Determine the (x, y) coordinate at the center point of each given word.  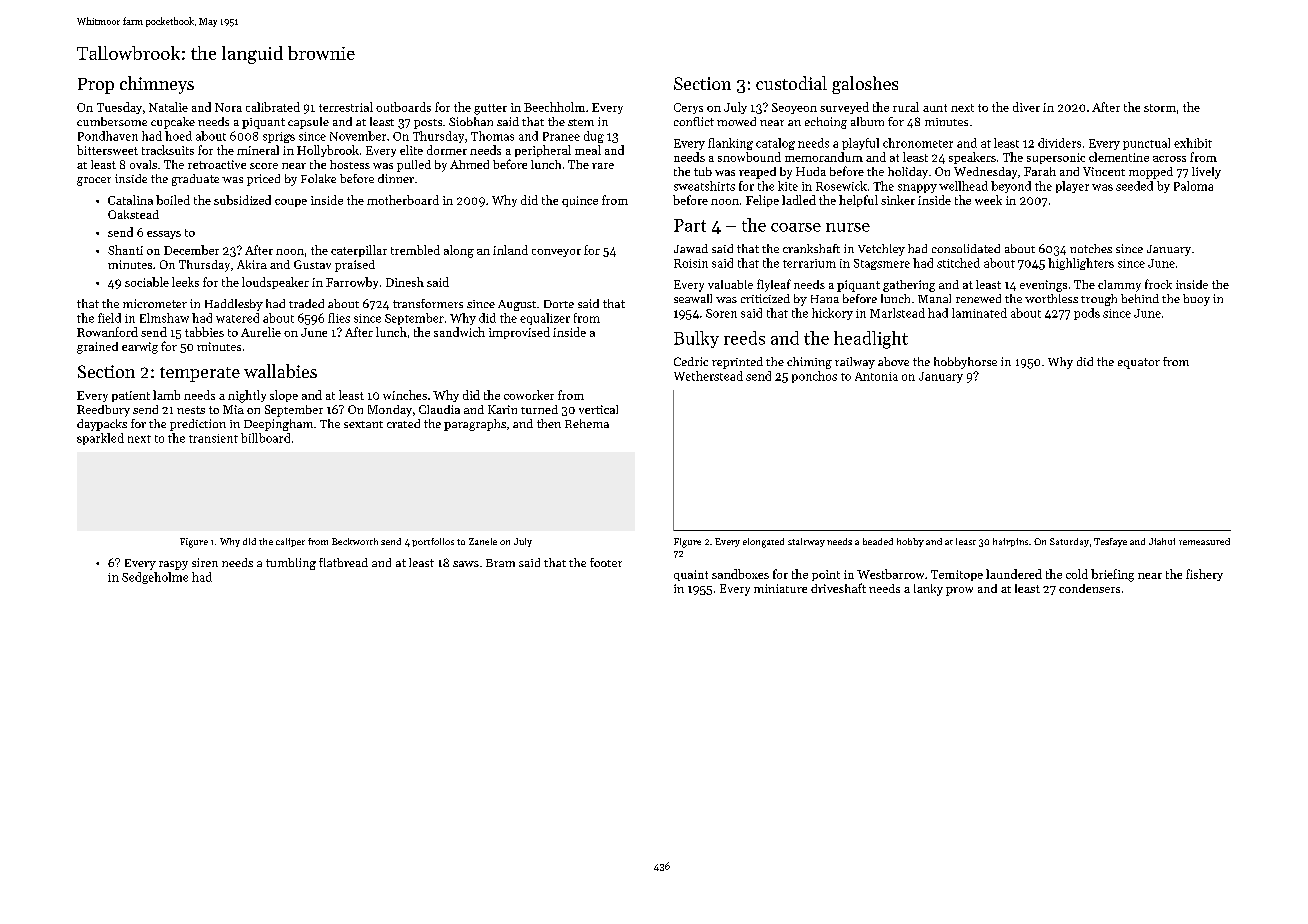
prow (959, 591)
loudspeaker (275, 283)
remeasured (1204, 541)
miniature (780, 588)
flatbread (343, 562)
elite (411, 150)
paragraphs (475, 425)
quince (580, 201)
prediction (198, 425)
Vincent (1104, 171)
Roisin (691, 263)
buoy (1196, 300)
